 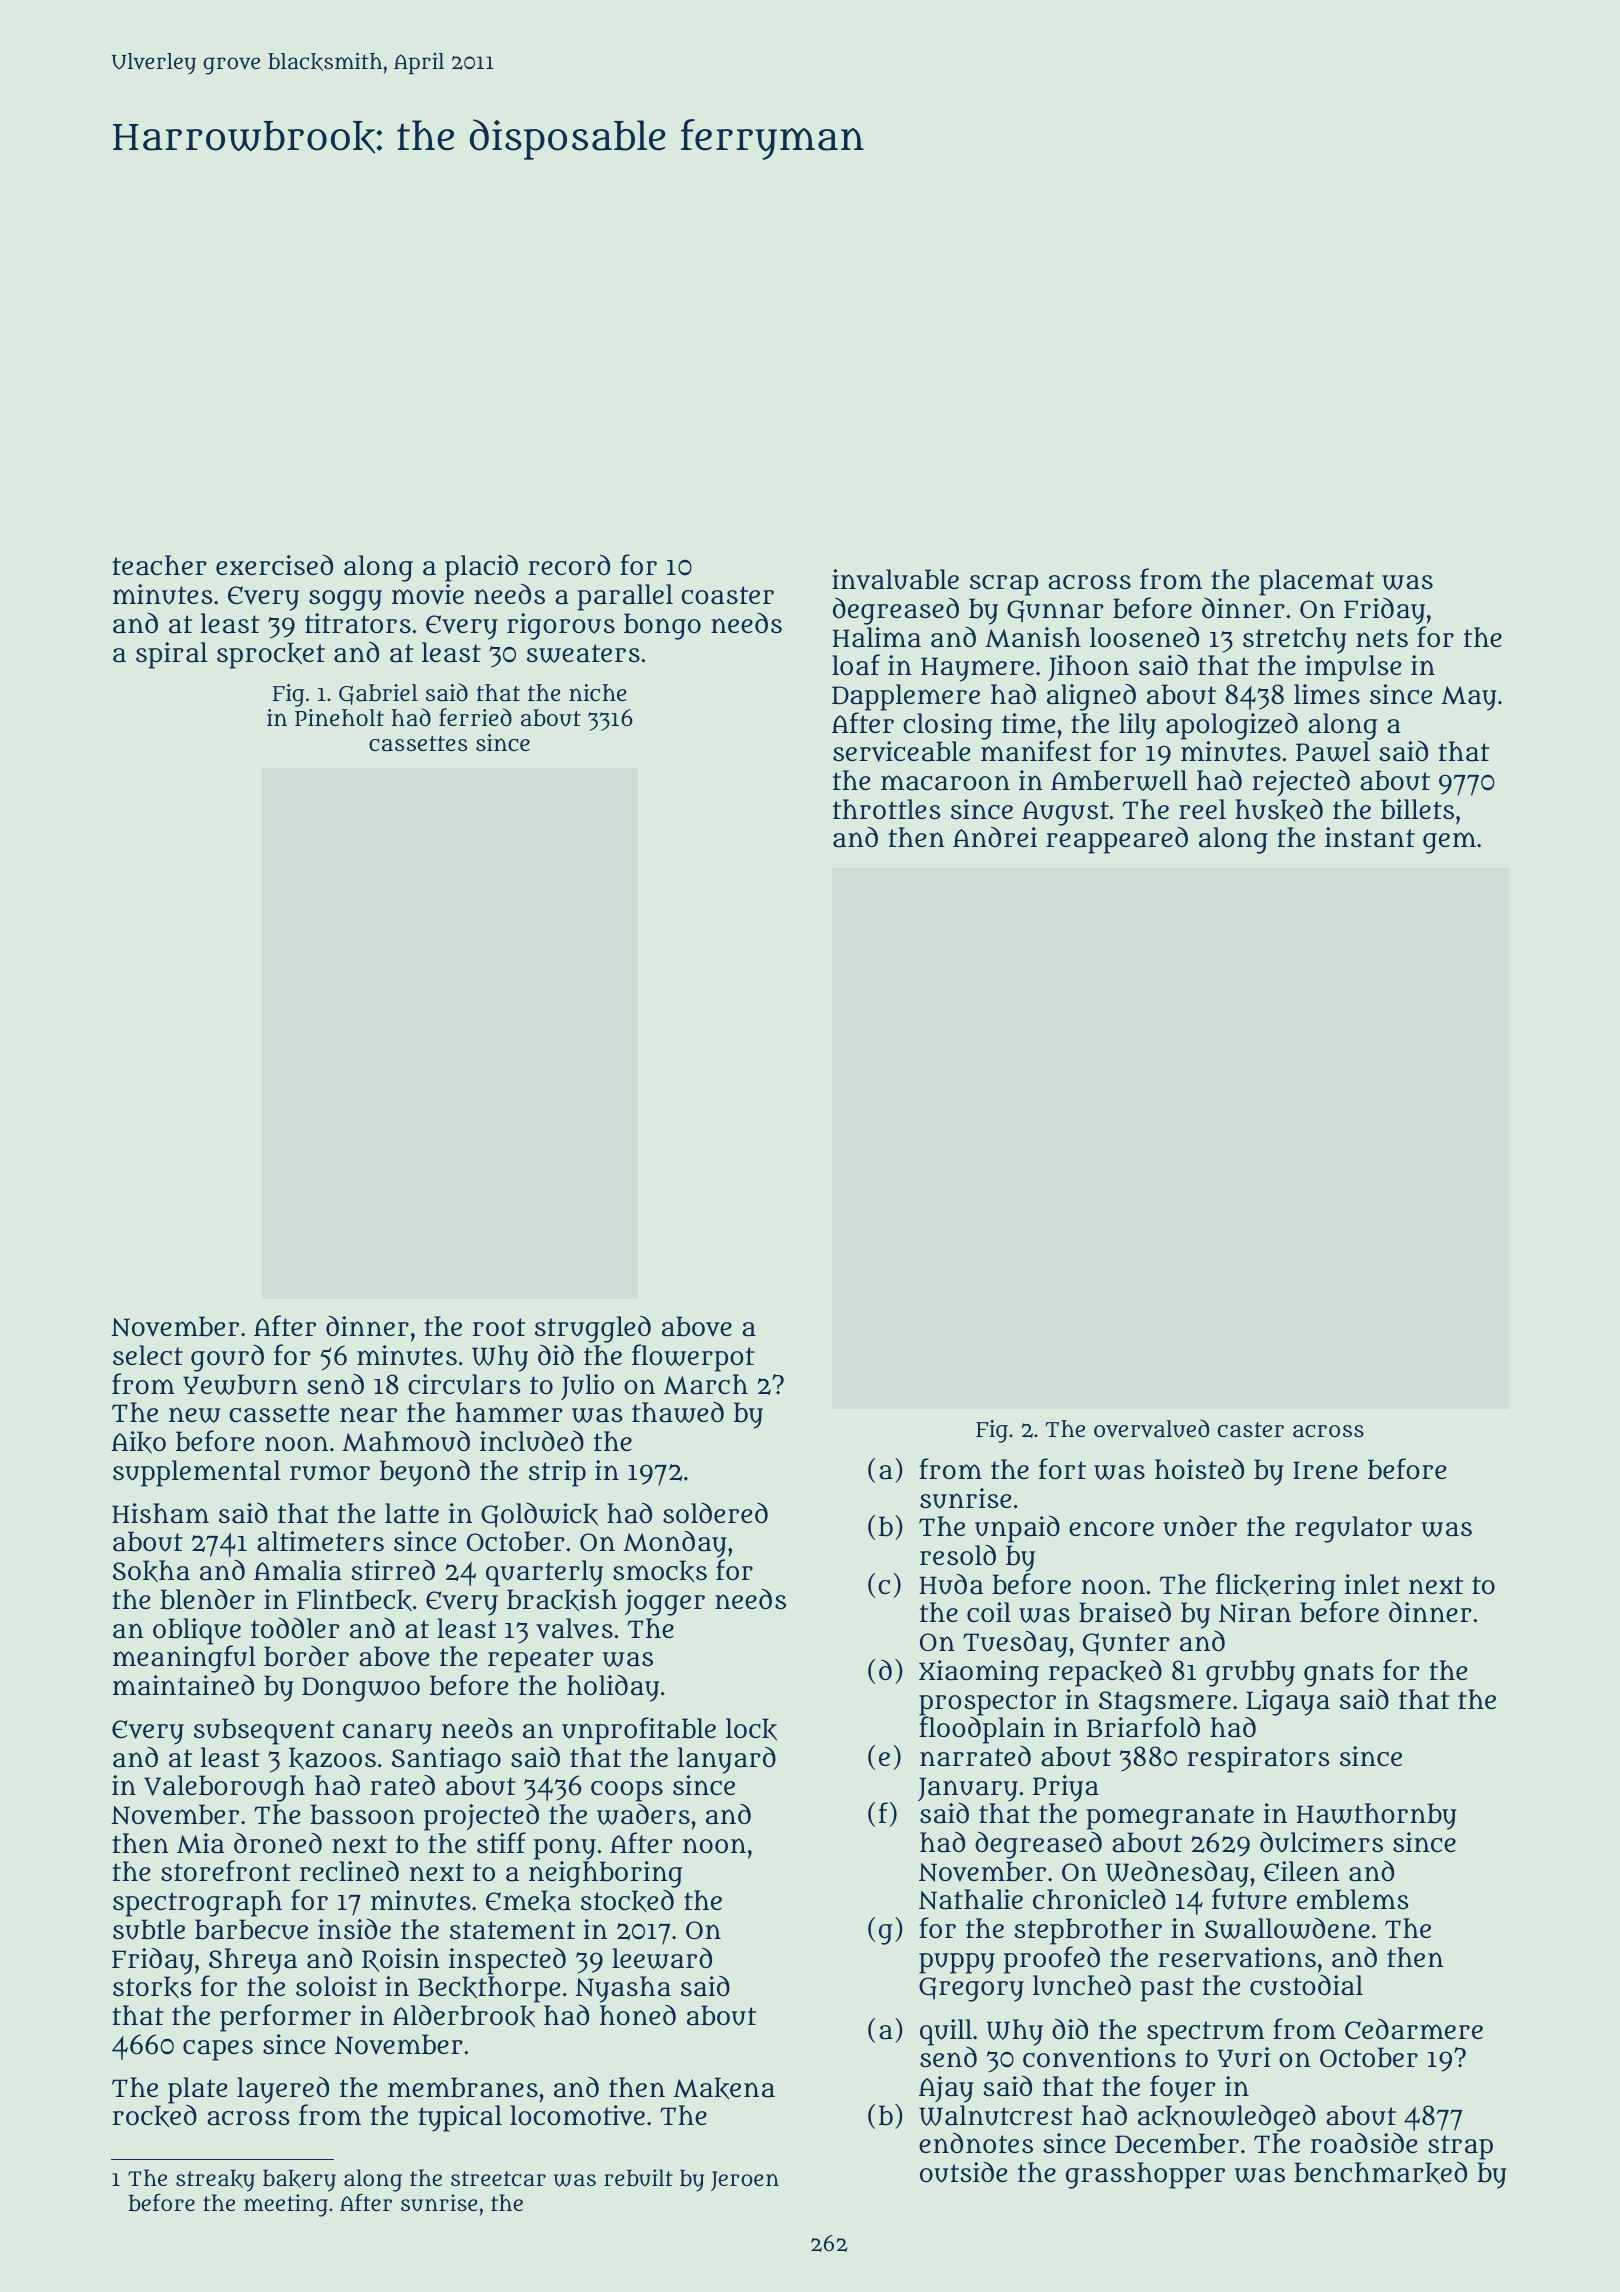 I want to click on meeting, so click(x=286, y=2205).
